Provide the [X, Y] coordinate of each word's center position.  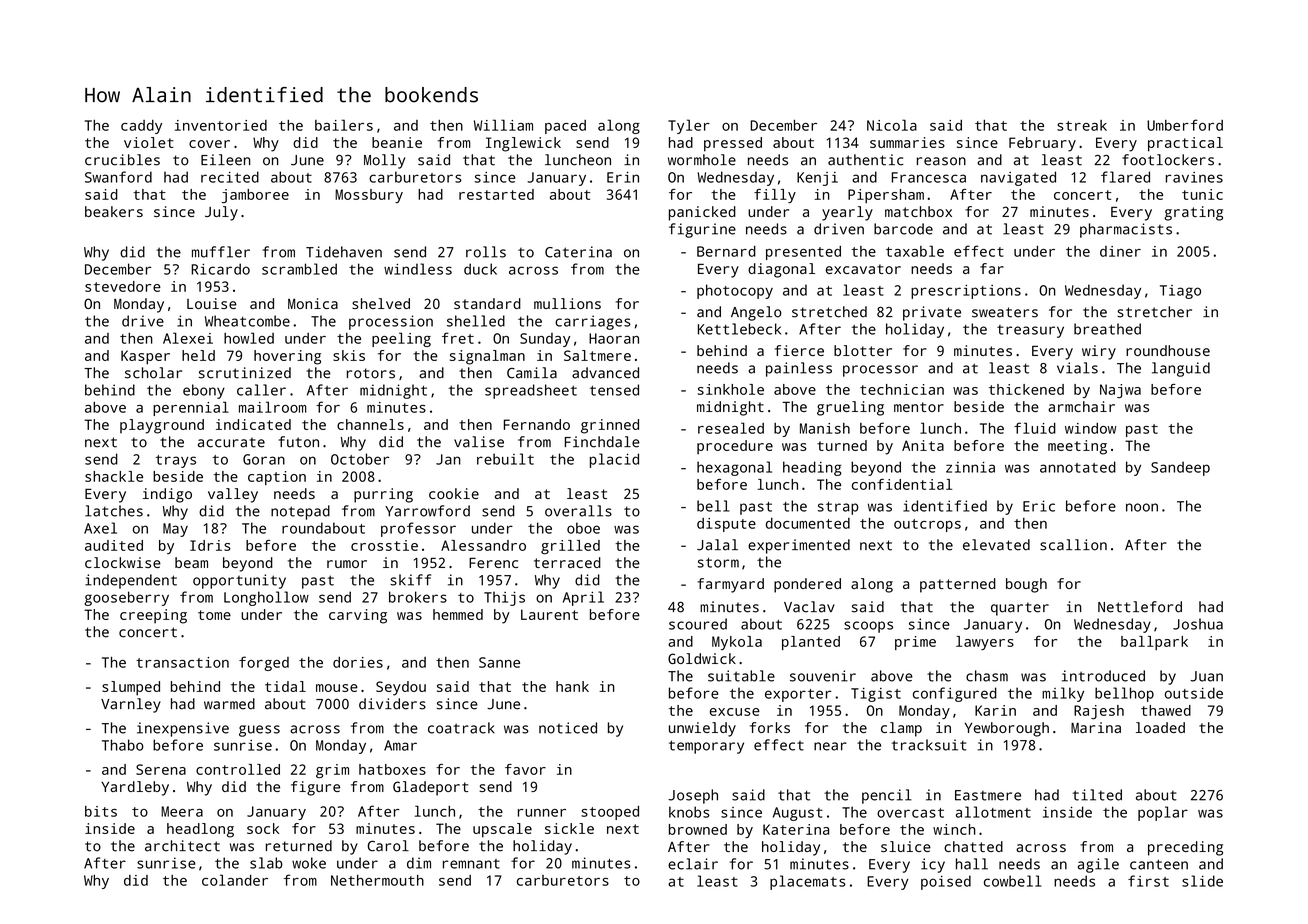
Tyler [689, 126]
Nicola [892, 125]
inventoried [221, 125]
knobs [689, 812]
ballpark [1154, 643]
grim [332, 771]
